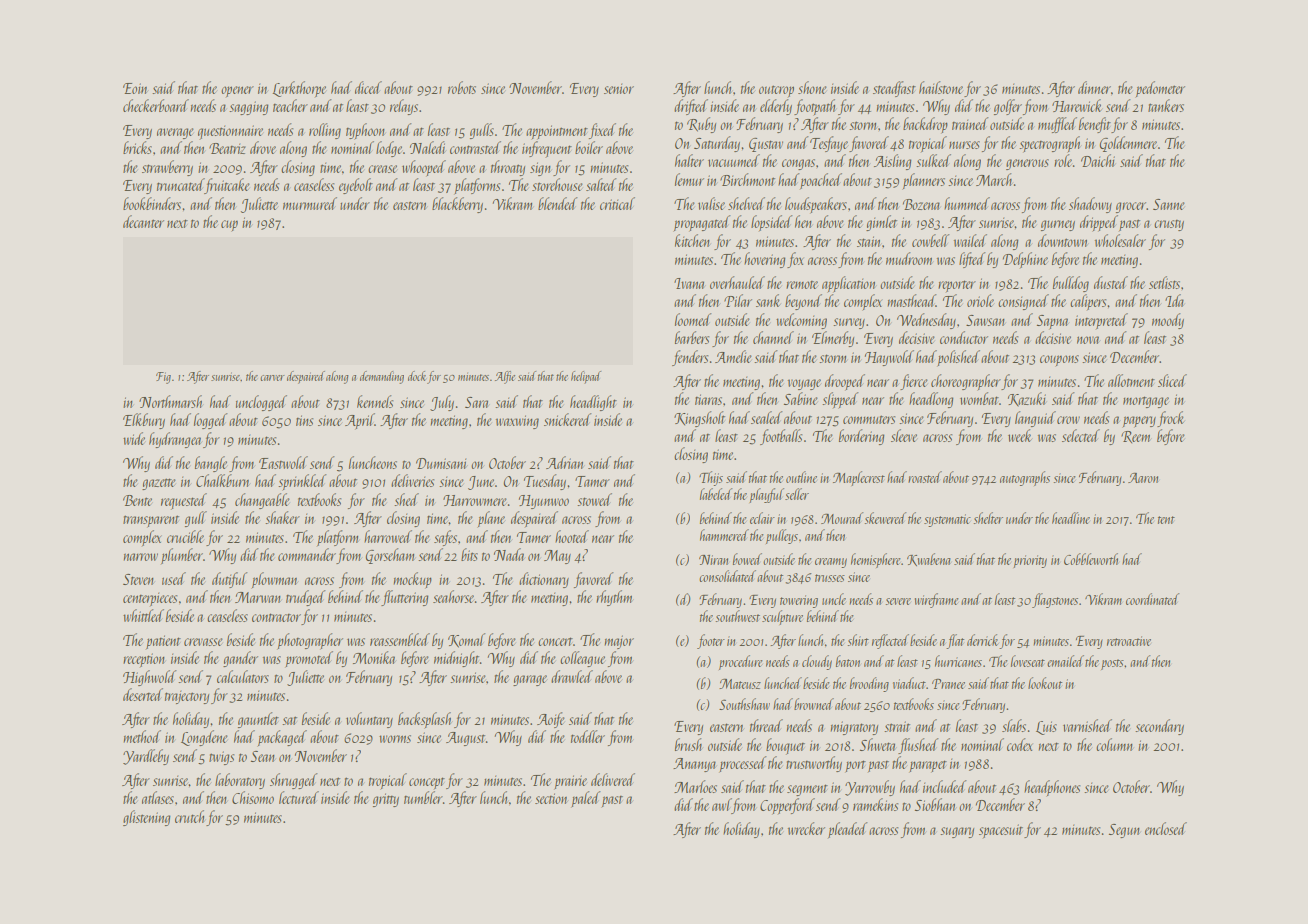 This image has width=1308, height=924. Describe the element at coordinates (417, 376) in the image. I see `dock` at that location.
